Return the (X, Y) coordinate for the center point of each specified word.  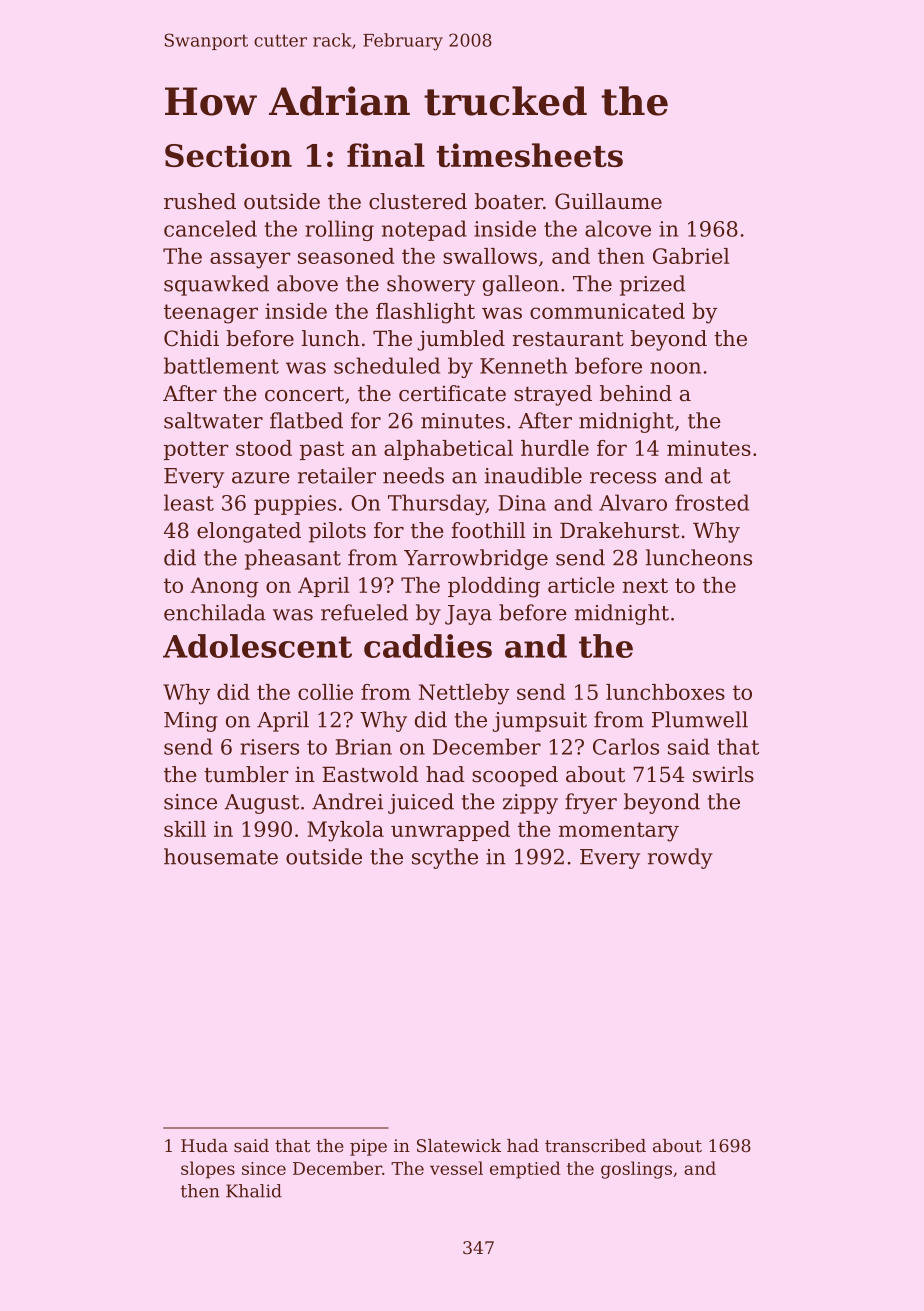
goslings (636, 1170)
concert (304, 394)
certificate (452, 393)
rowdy (680, 858)
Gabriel (691, 256)
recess (623, 478)
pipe (368, 1147)
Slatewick (459, 1145)
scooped (515, 776)
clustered (418, 201)
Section (228, 155)
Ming (191, 722)
